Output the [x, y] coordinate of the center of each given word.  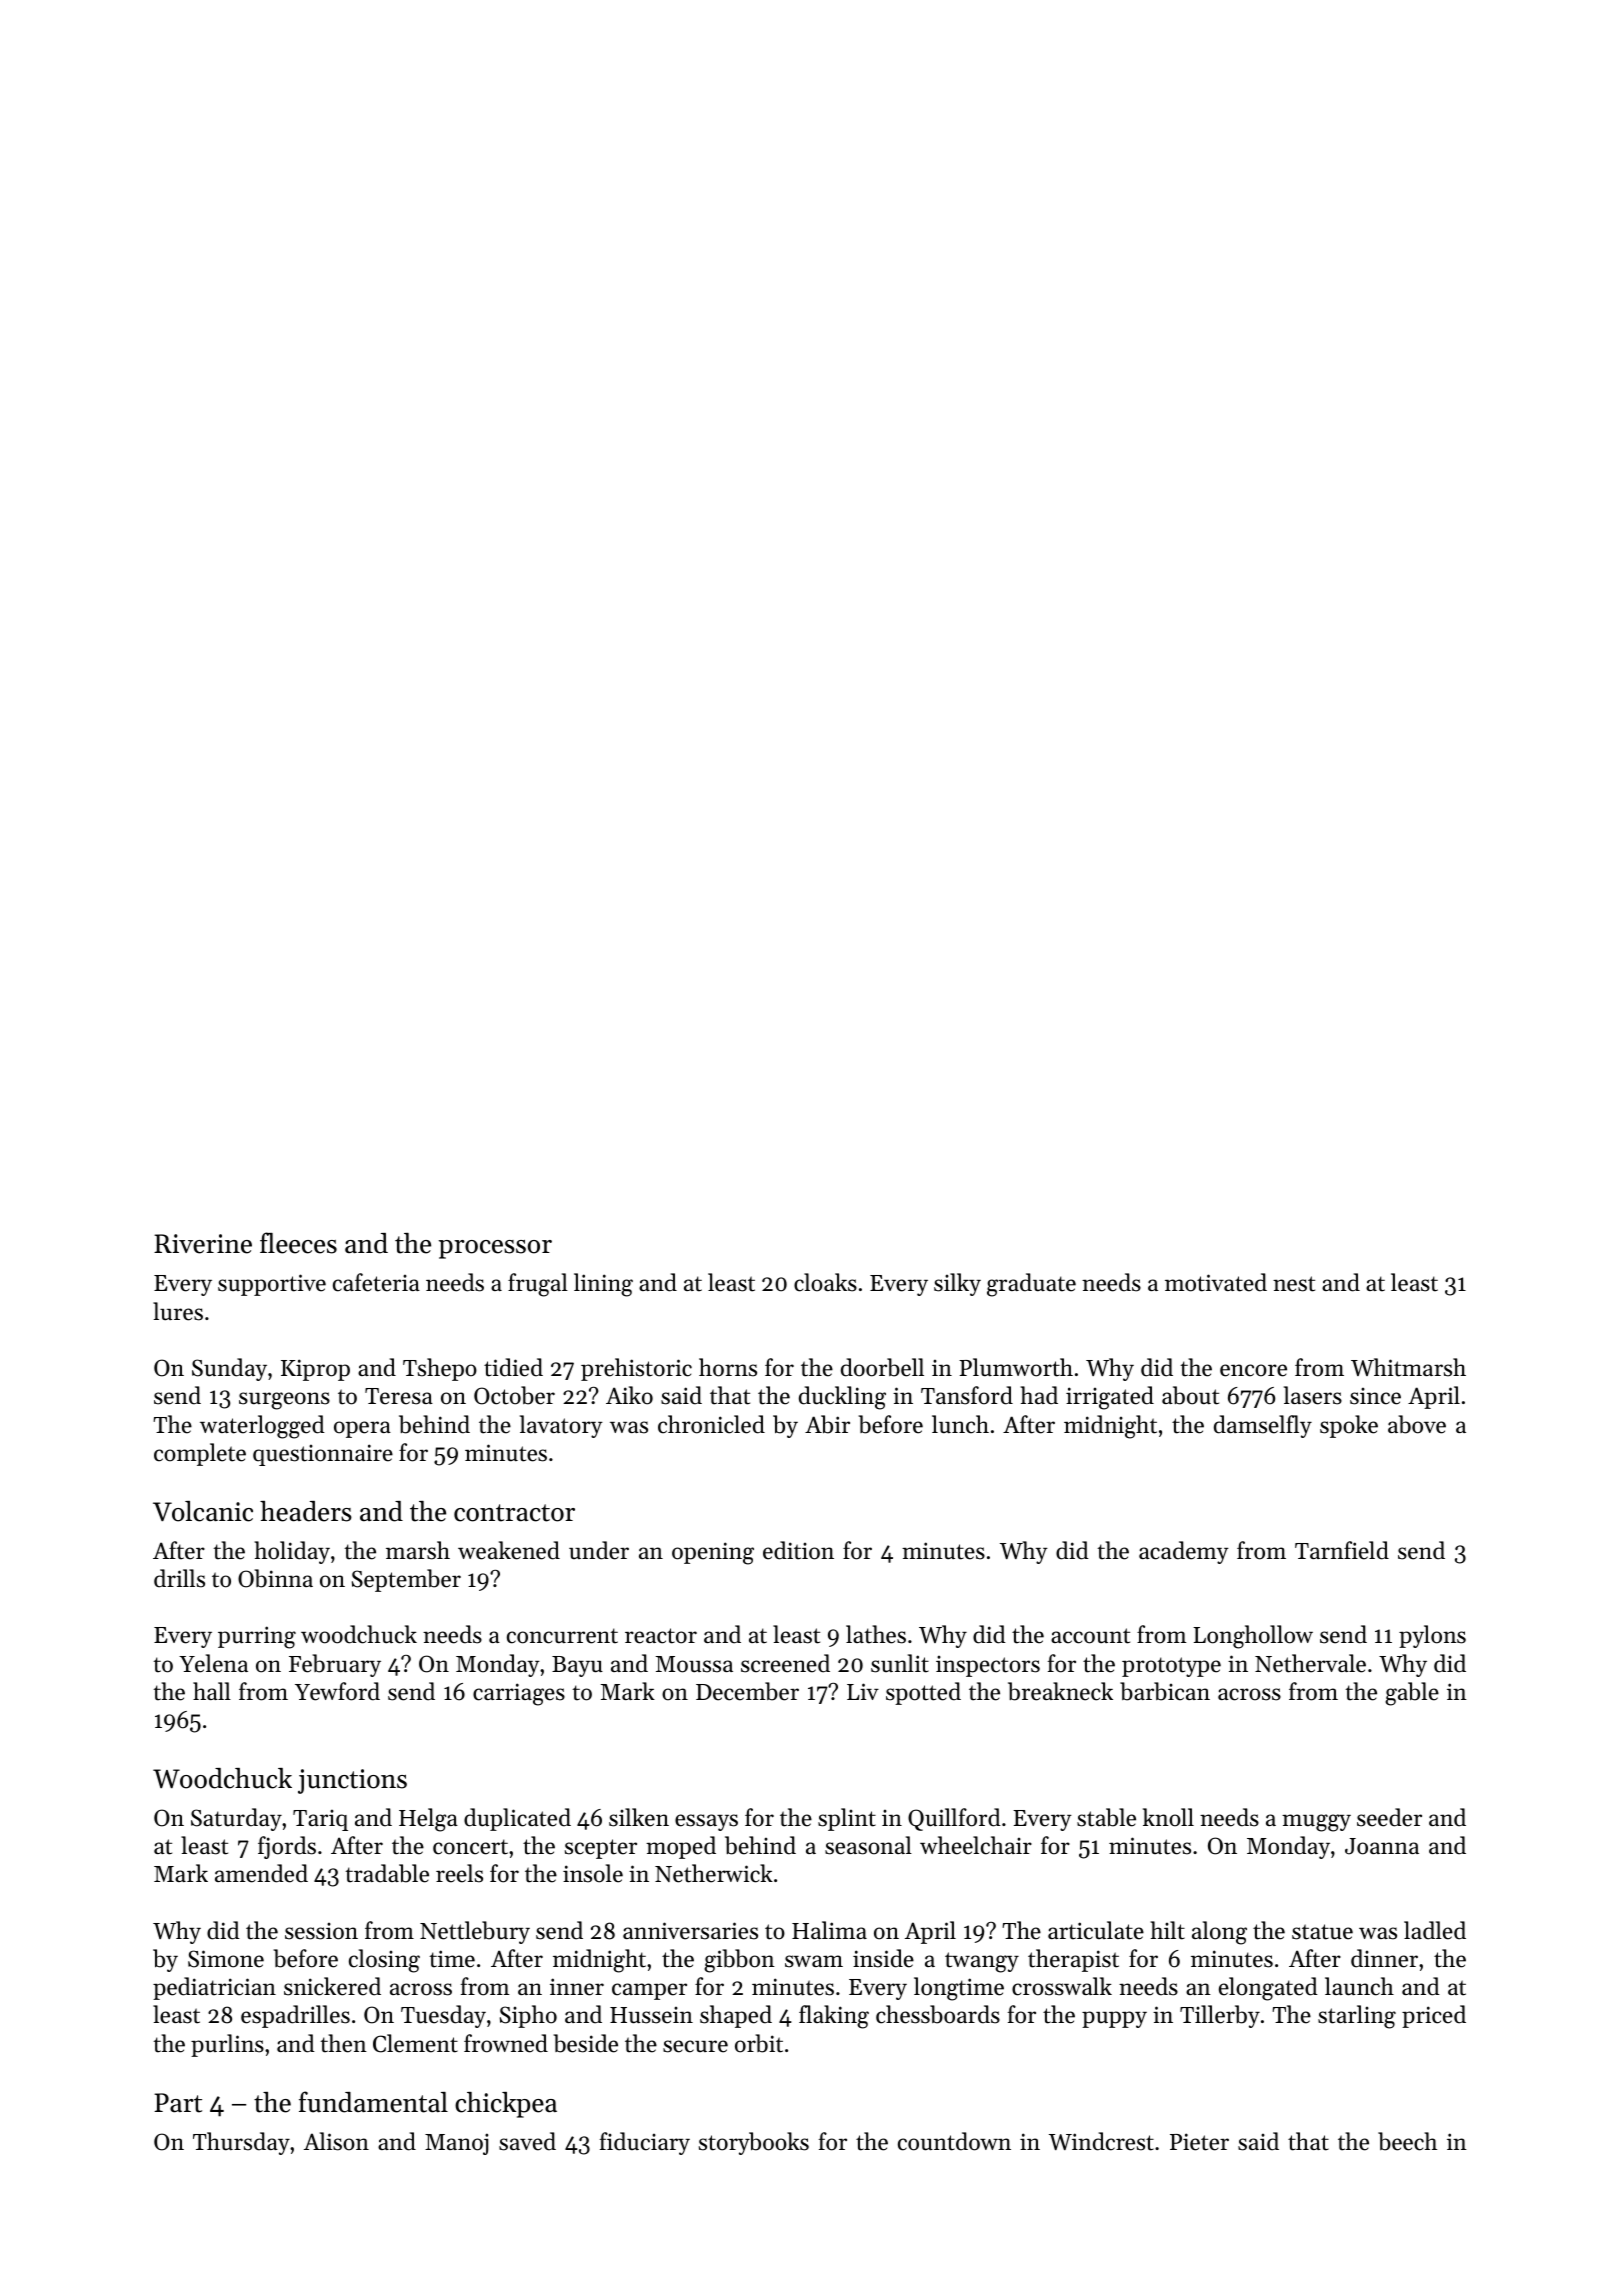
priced [1434, 2016]
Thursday [241, 2143]
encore [1253, 1370]
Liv [863, 1691]
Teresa [399, 1396]
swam [814, 1961]
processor [495, 1249]
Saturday [236, 1819]
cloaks [825, 1282]
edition [798, 1550]
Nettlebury [475, 1932]
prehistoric [636, 1369]
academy [1184, 1552]
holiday [292, 1552]
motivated [1216, 1282]
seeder [1389, 1817]
